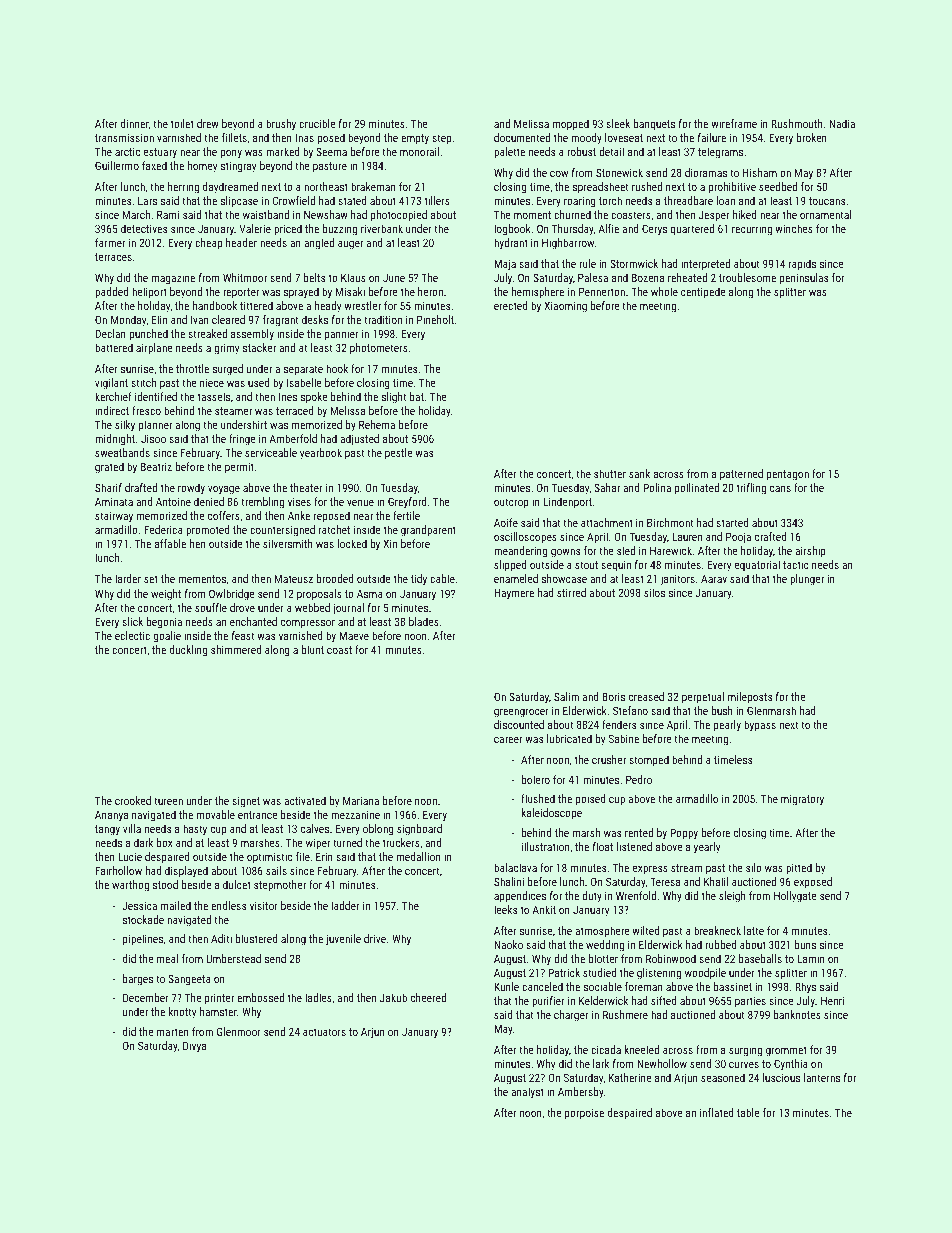  Describe the element at coordinates (194, 1047) in the image. I see `Divya` at that location.
